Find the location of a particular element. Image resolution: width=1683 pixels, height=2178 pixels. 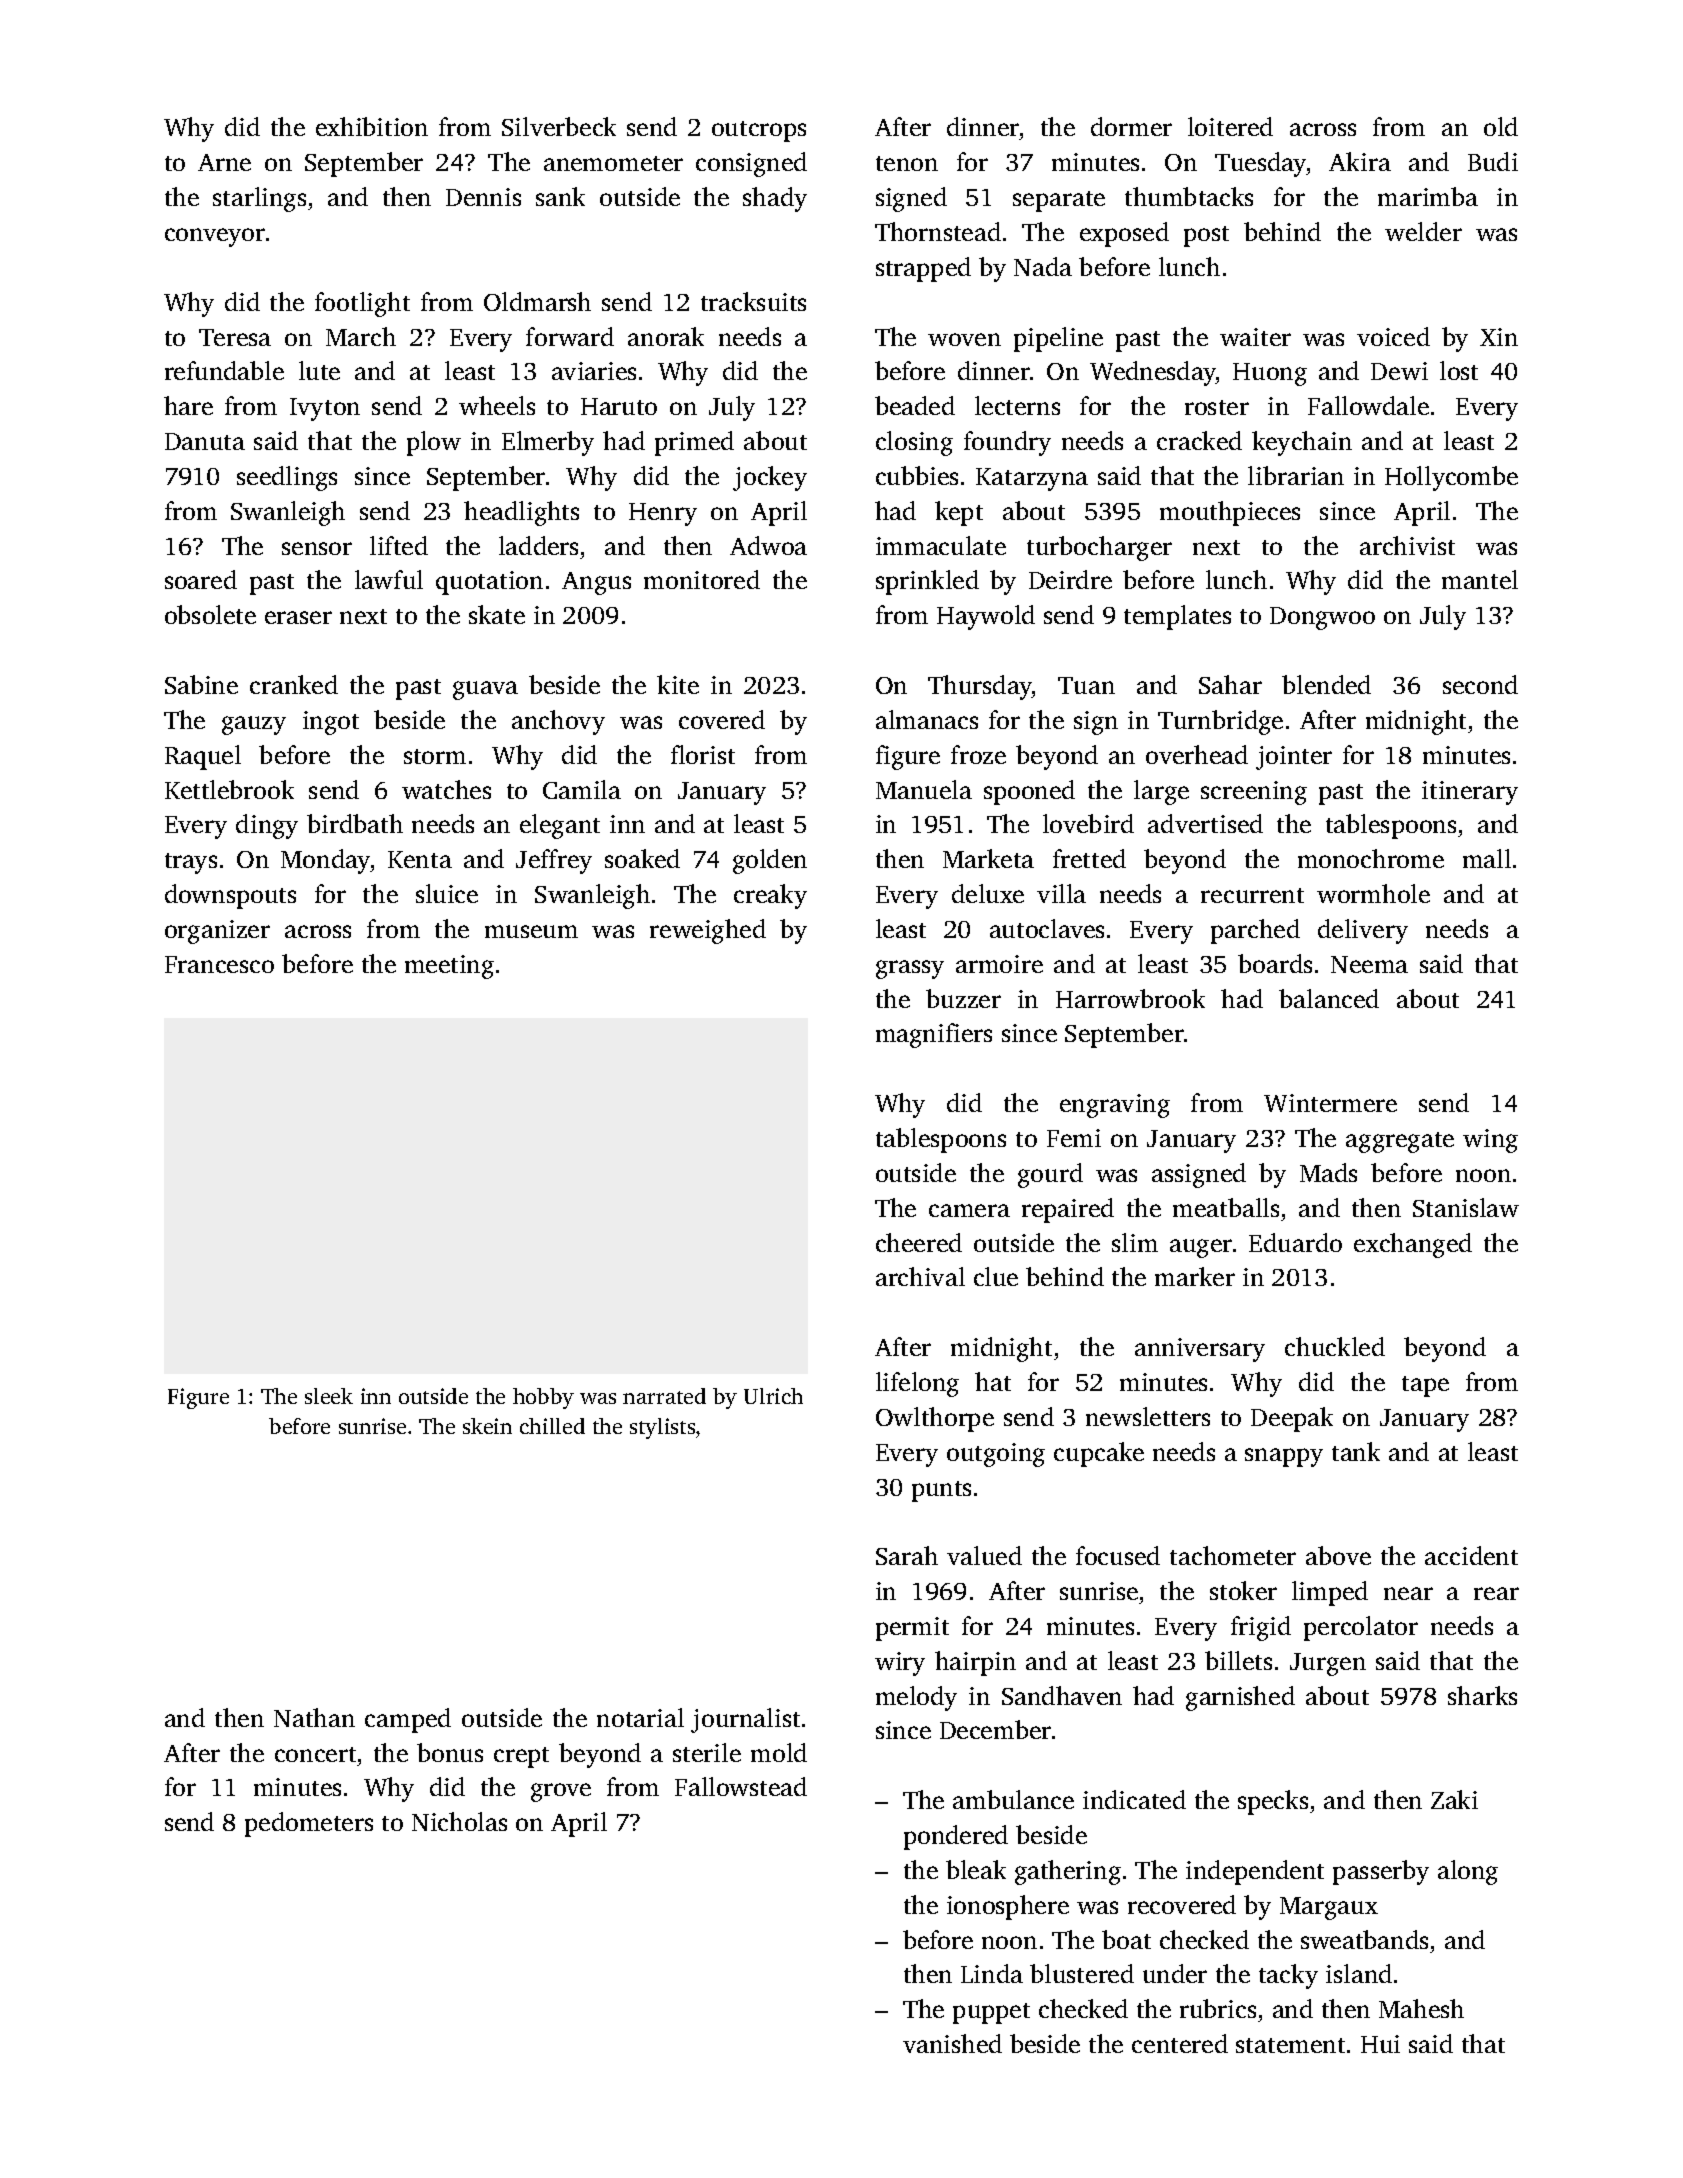

exhibition is located at coordinates (372, 126).
